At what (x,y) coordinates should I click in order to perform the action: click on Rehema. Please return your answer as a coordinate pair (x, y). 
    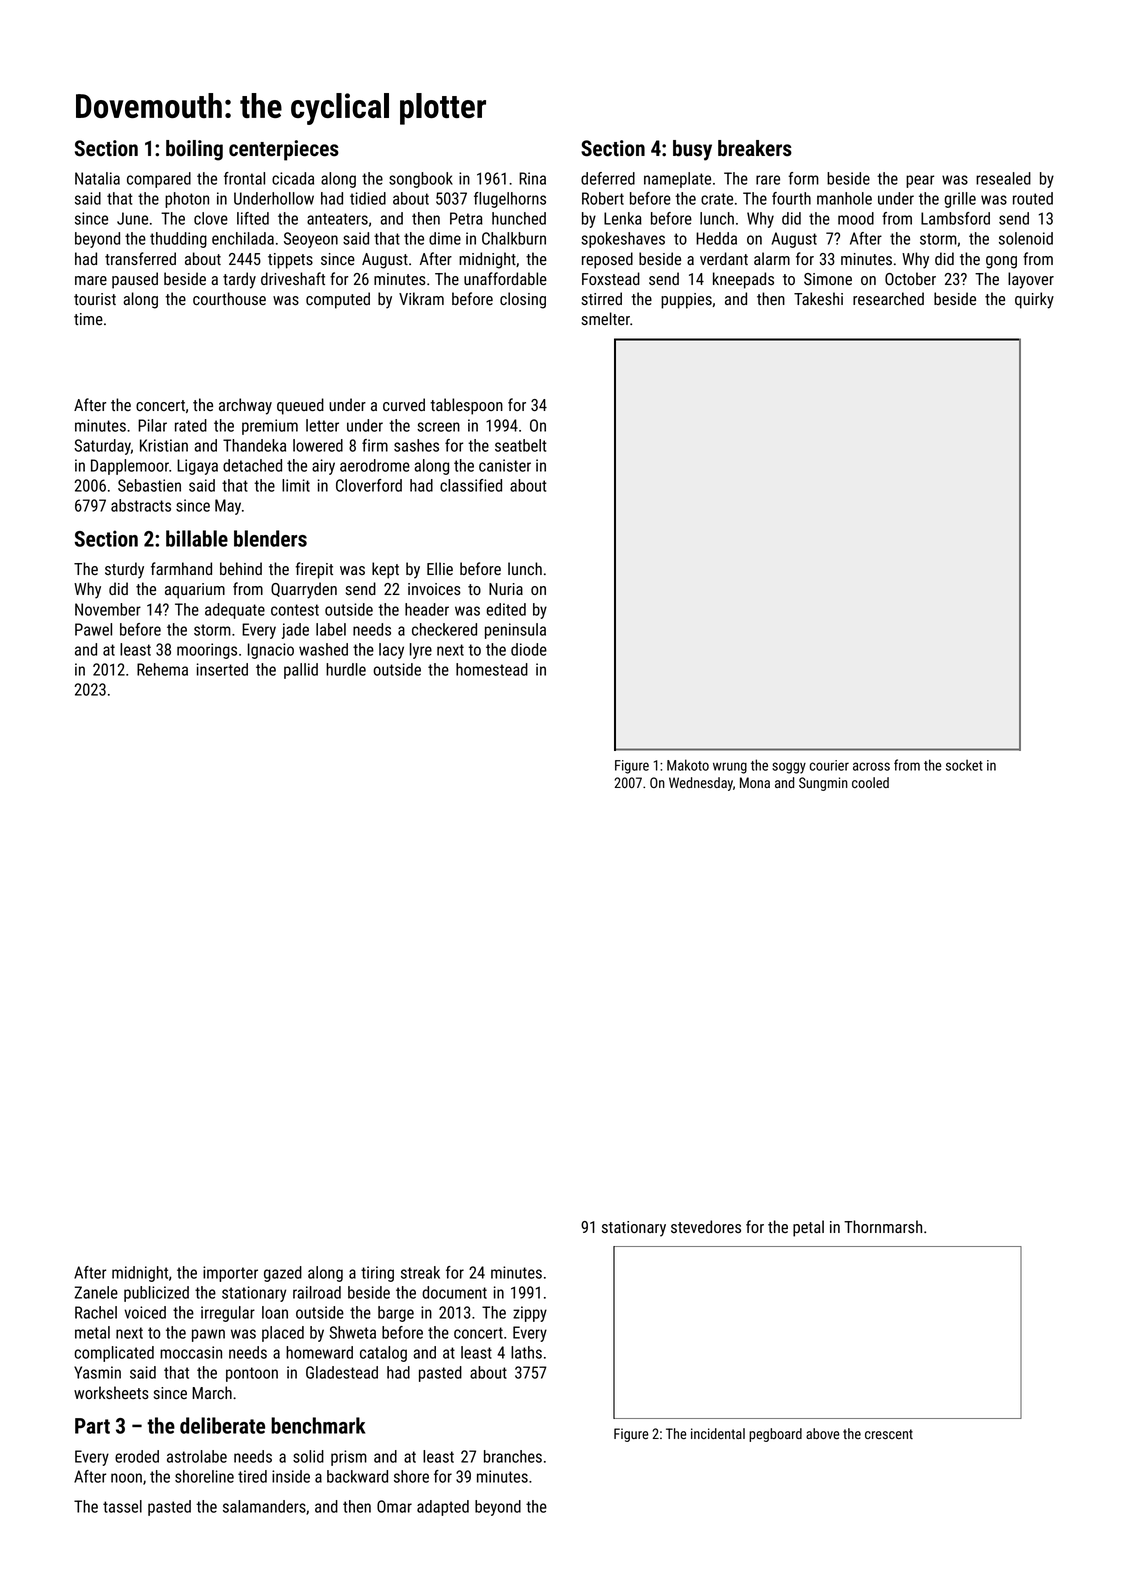
    Looking at the image, I should click on (162, 669).
